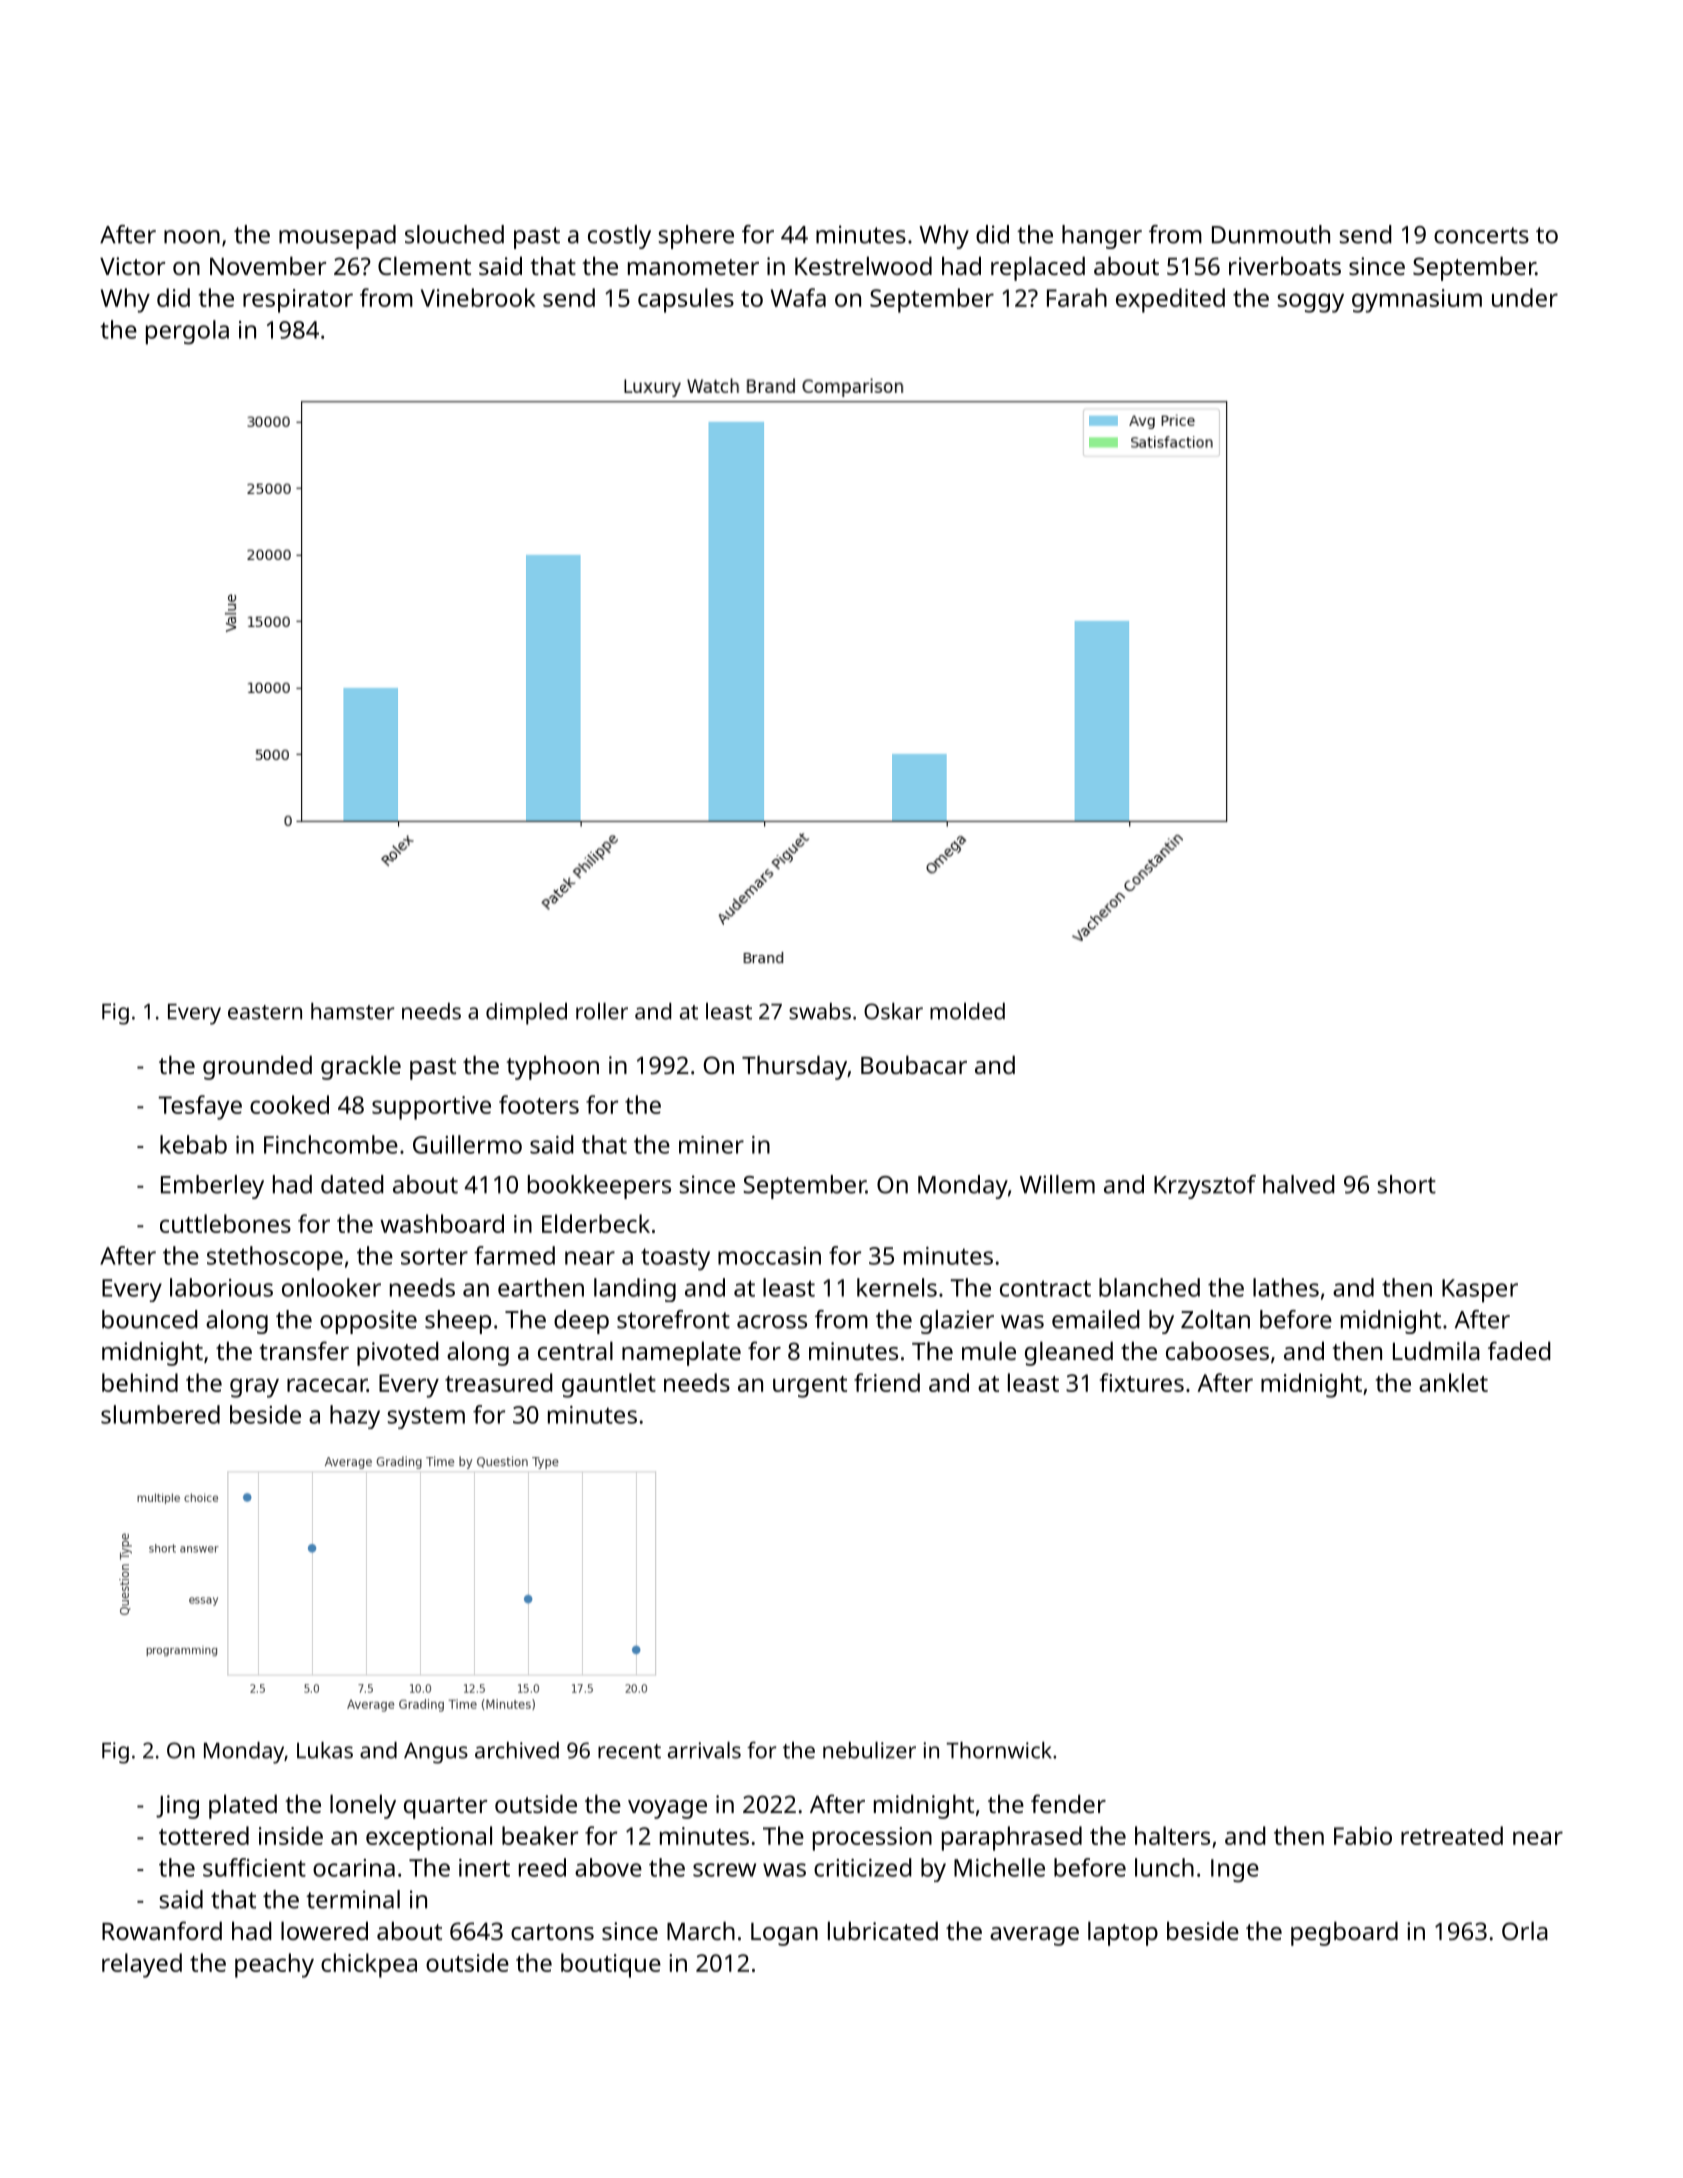 This screenshot has width=1683, height=2178. Describe the element at coordinates (798, 297) in the screenshot. I see `Wafa` at that location.
